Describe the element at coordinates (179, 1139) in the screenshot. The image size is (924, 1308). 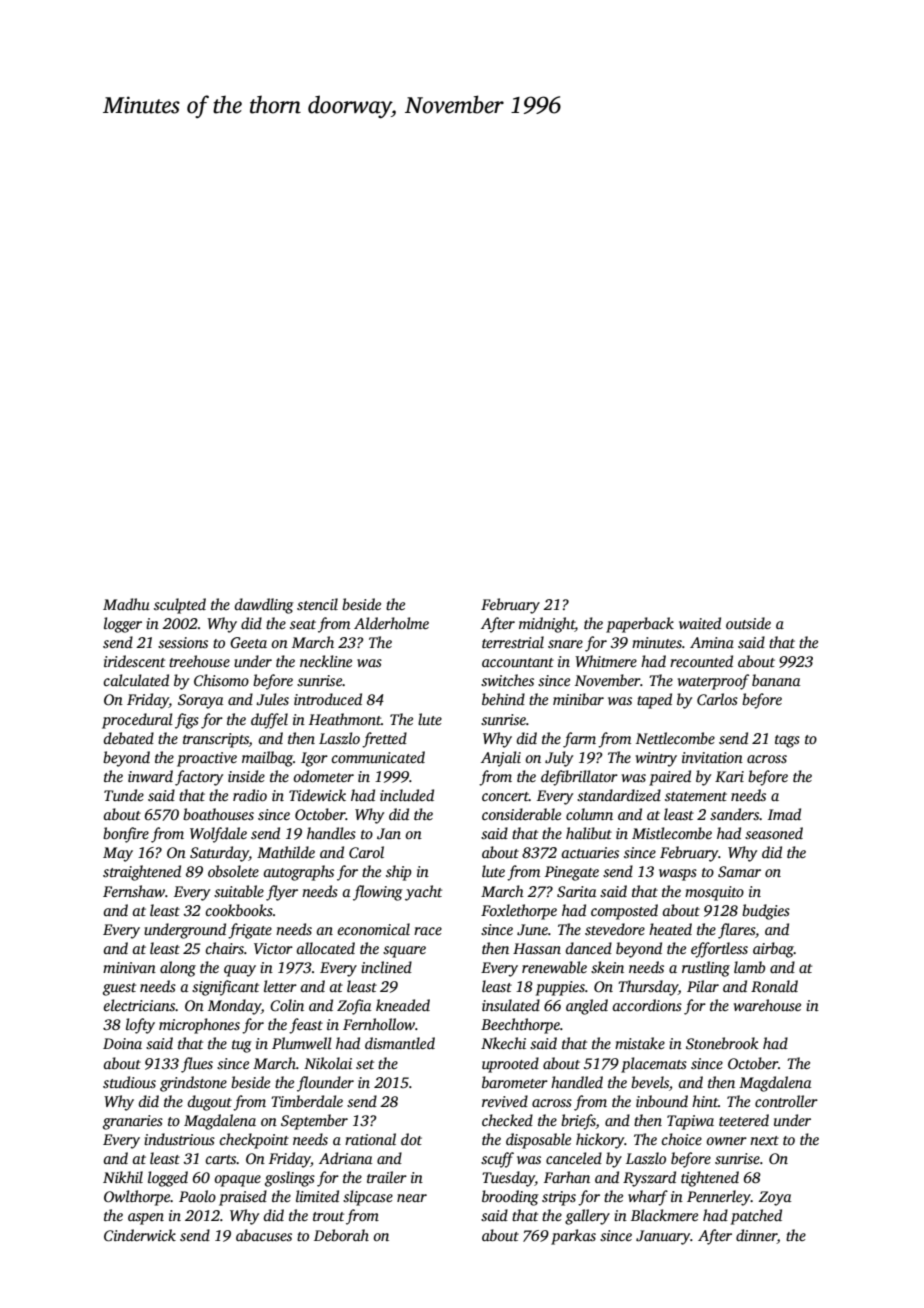
I see `industrious` at that location.
